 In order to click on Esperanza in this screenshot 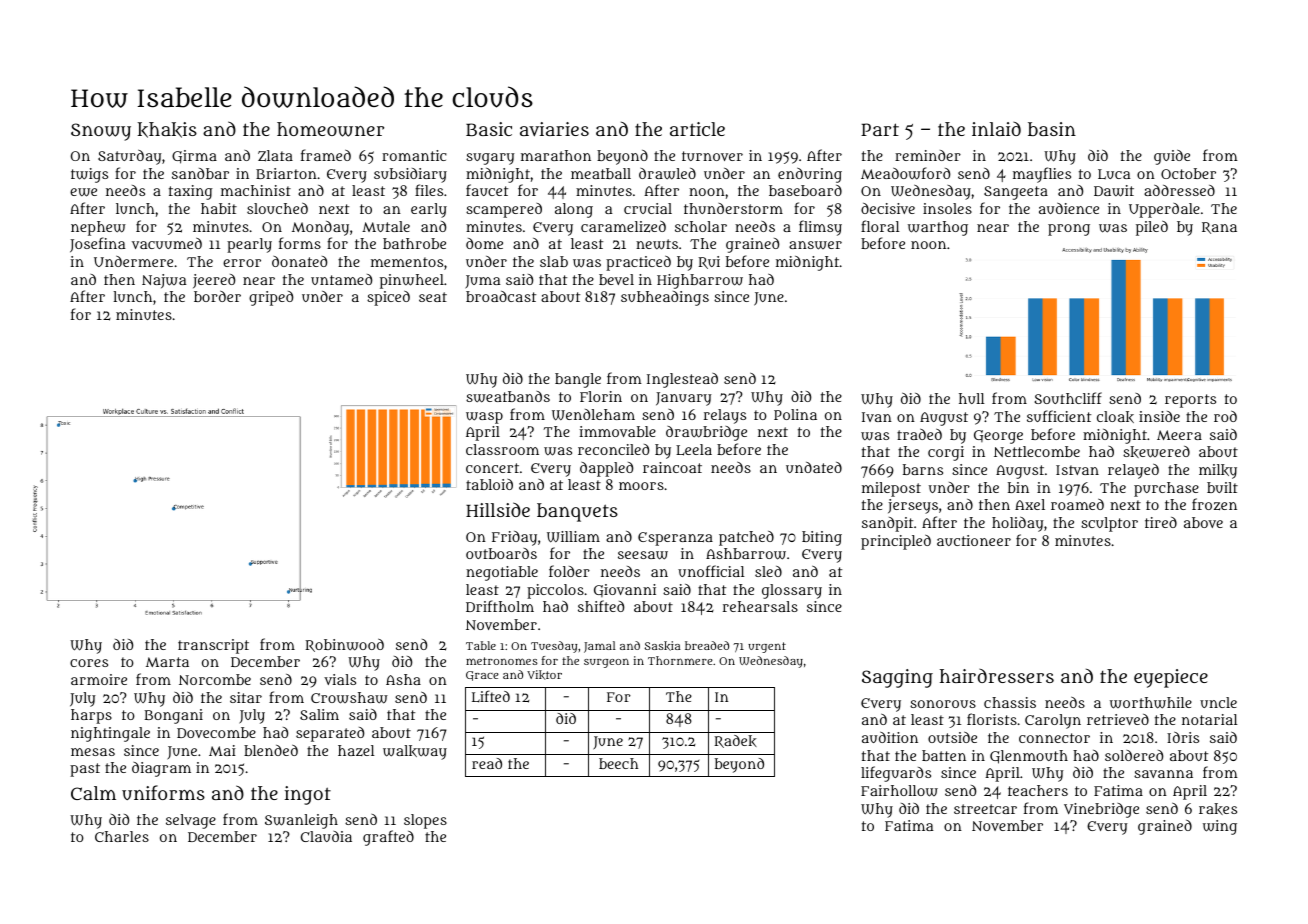, I will do `click(675, 539)`.
